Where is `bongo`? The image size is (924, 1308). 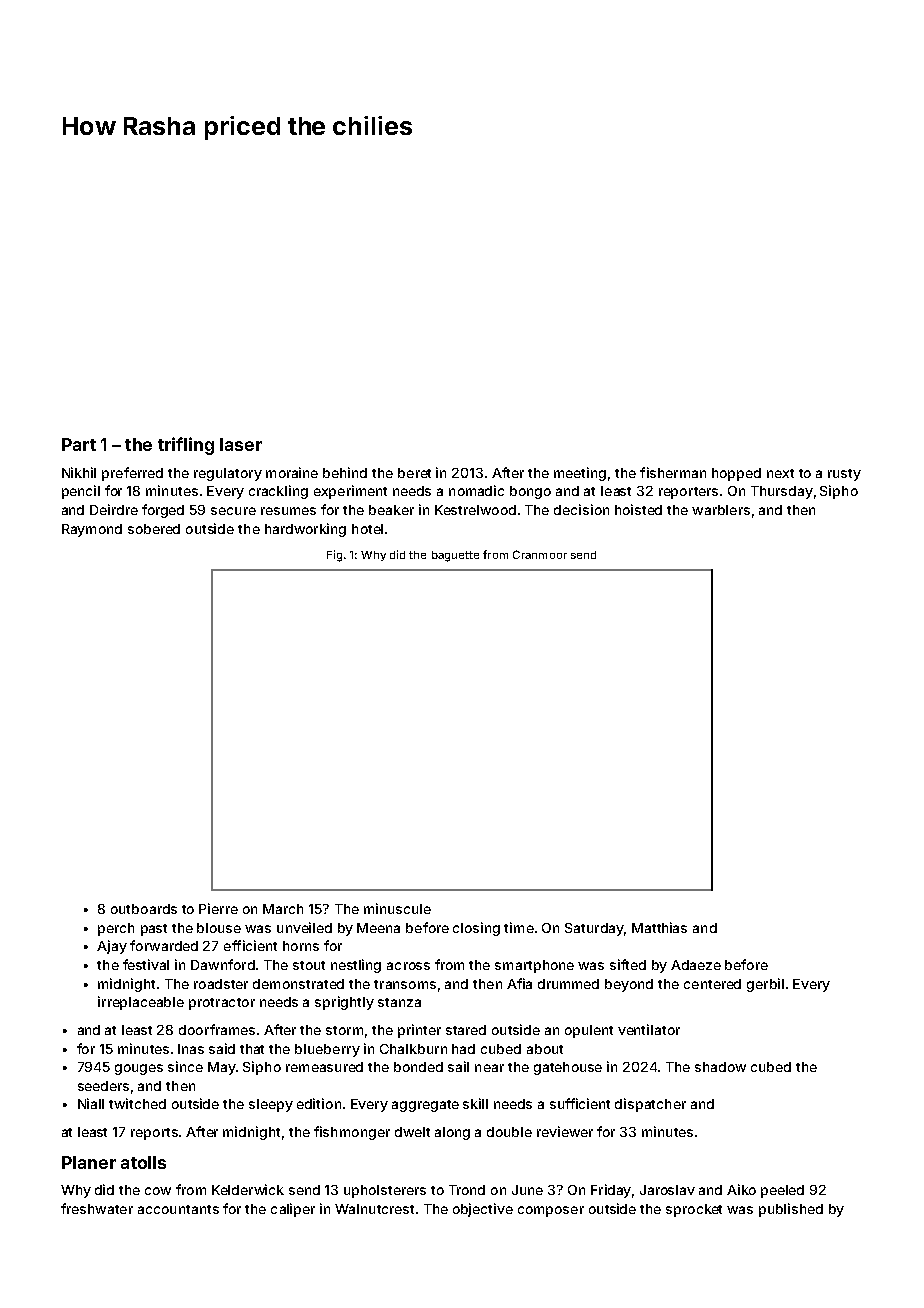
bongo is located at coordinates (530, 492).
